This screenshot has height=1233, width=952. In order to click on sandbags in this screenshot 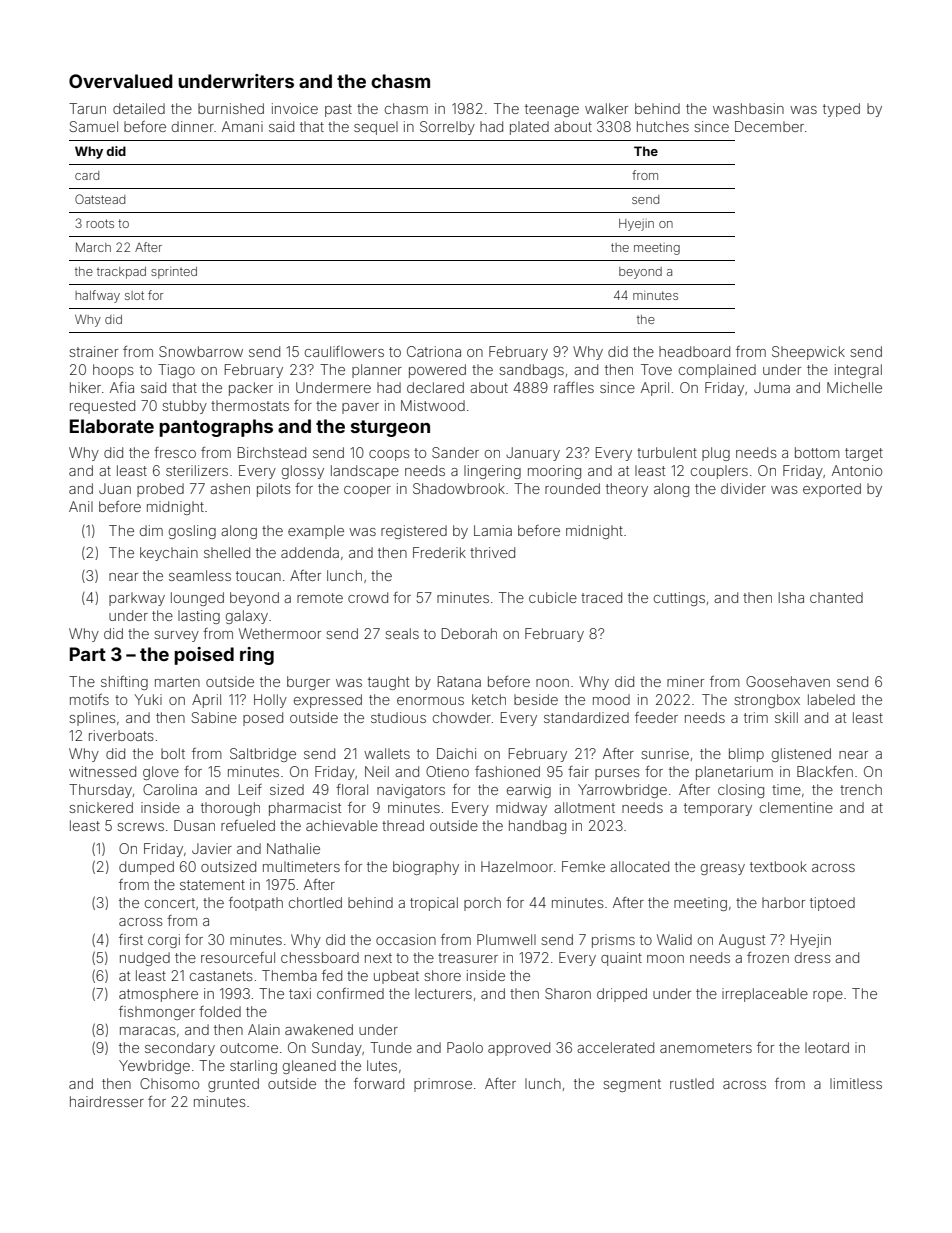, I will do `click(531, 371)`.
